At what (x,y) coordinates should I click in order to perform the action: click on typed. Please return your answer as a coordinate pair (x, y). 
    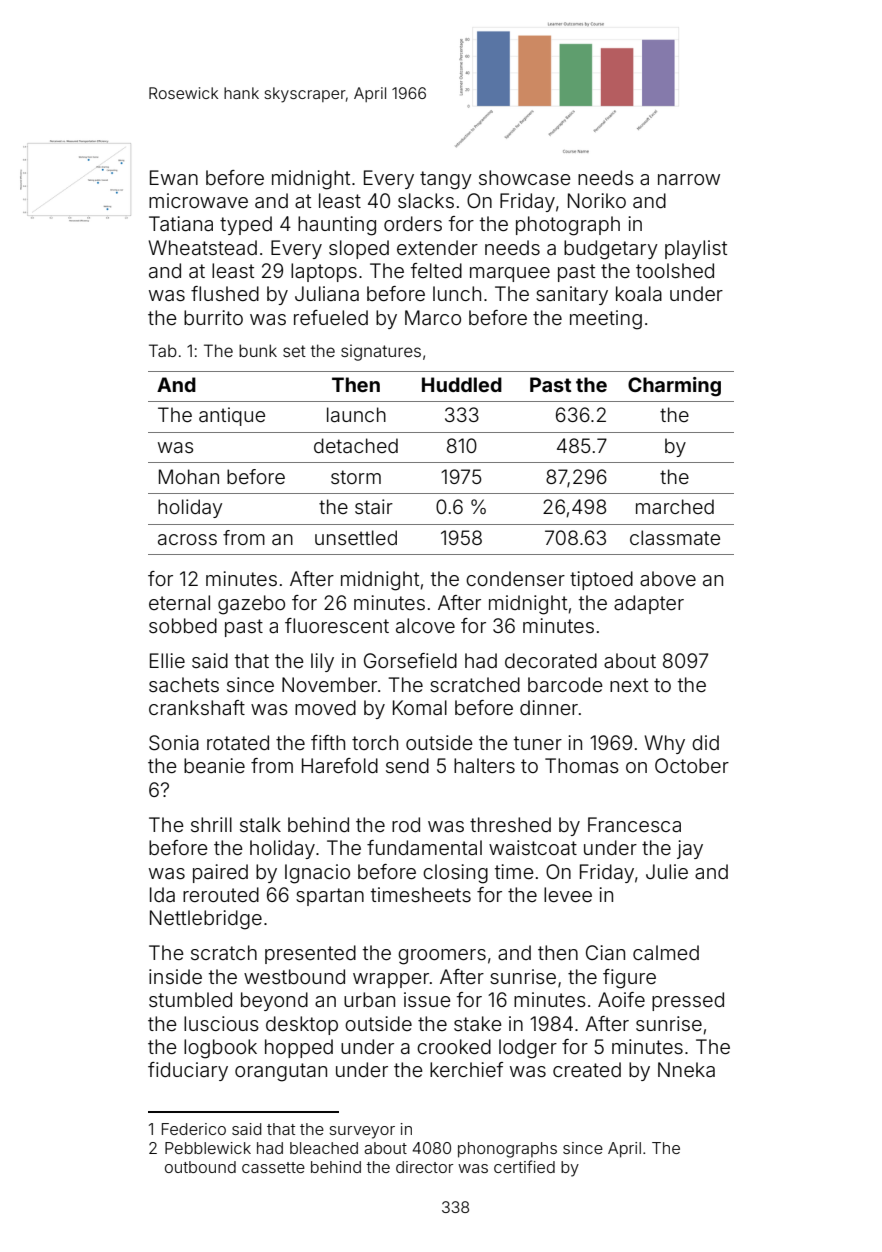
    Looking at the image, I should click on (246, 225).
